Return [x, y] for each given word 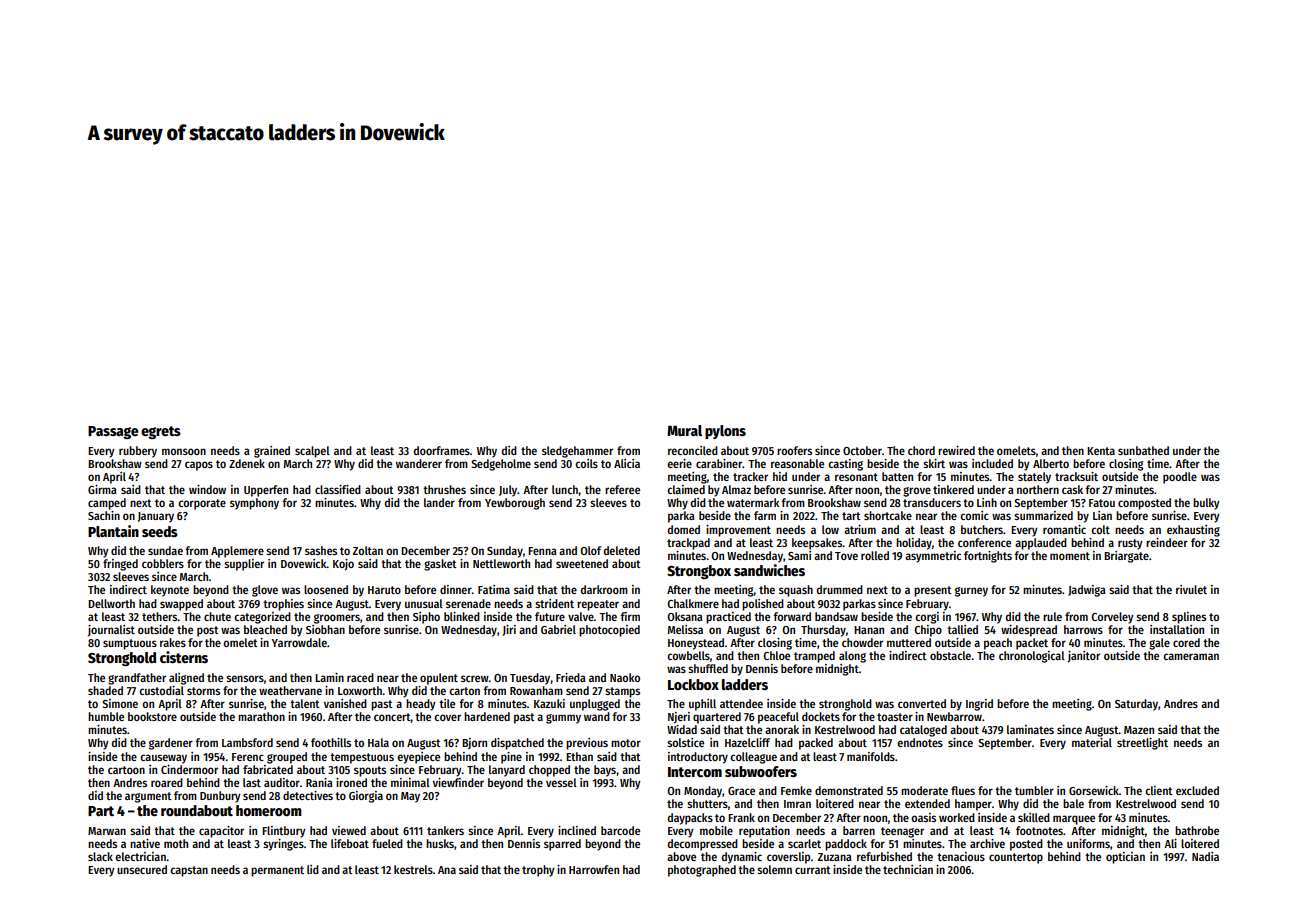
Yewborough [515, 504]
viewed [349, 830]
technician [908, 869]
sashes [321, 550]
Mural [684, 430]
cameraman [1191, 656]
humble [106, 716]
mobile [716, 830]
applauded [1041, 544]
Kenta [1101, 451]
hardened [487, 716]
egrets [161, 432]
